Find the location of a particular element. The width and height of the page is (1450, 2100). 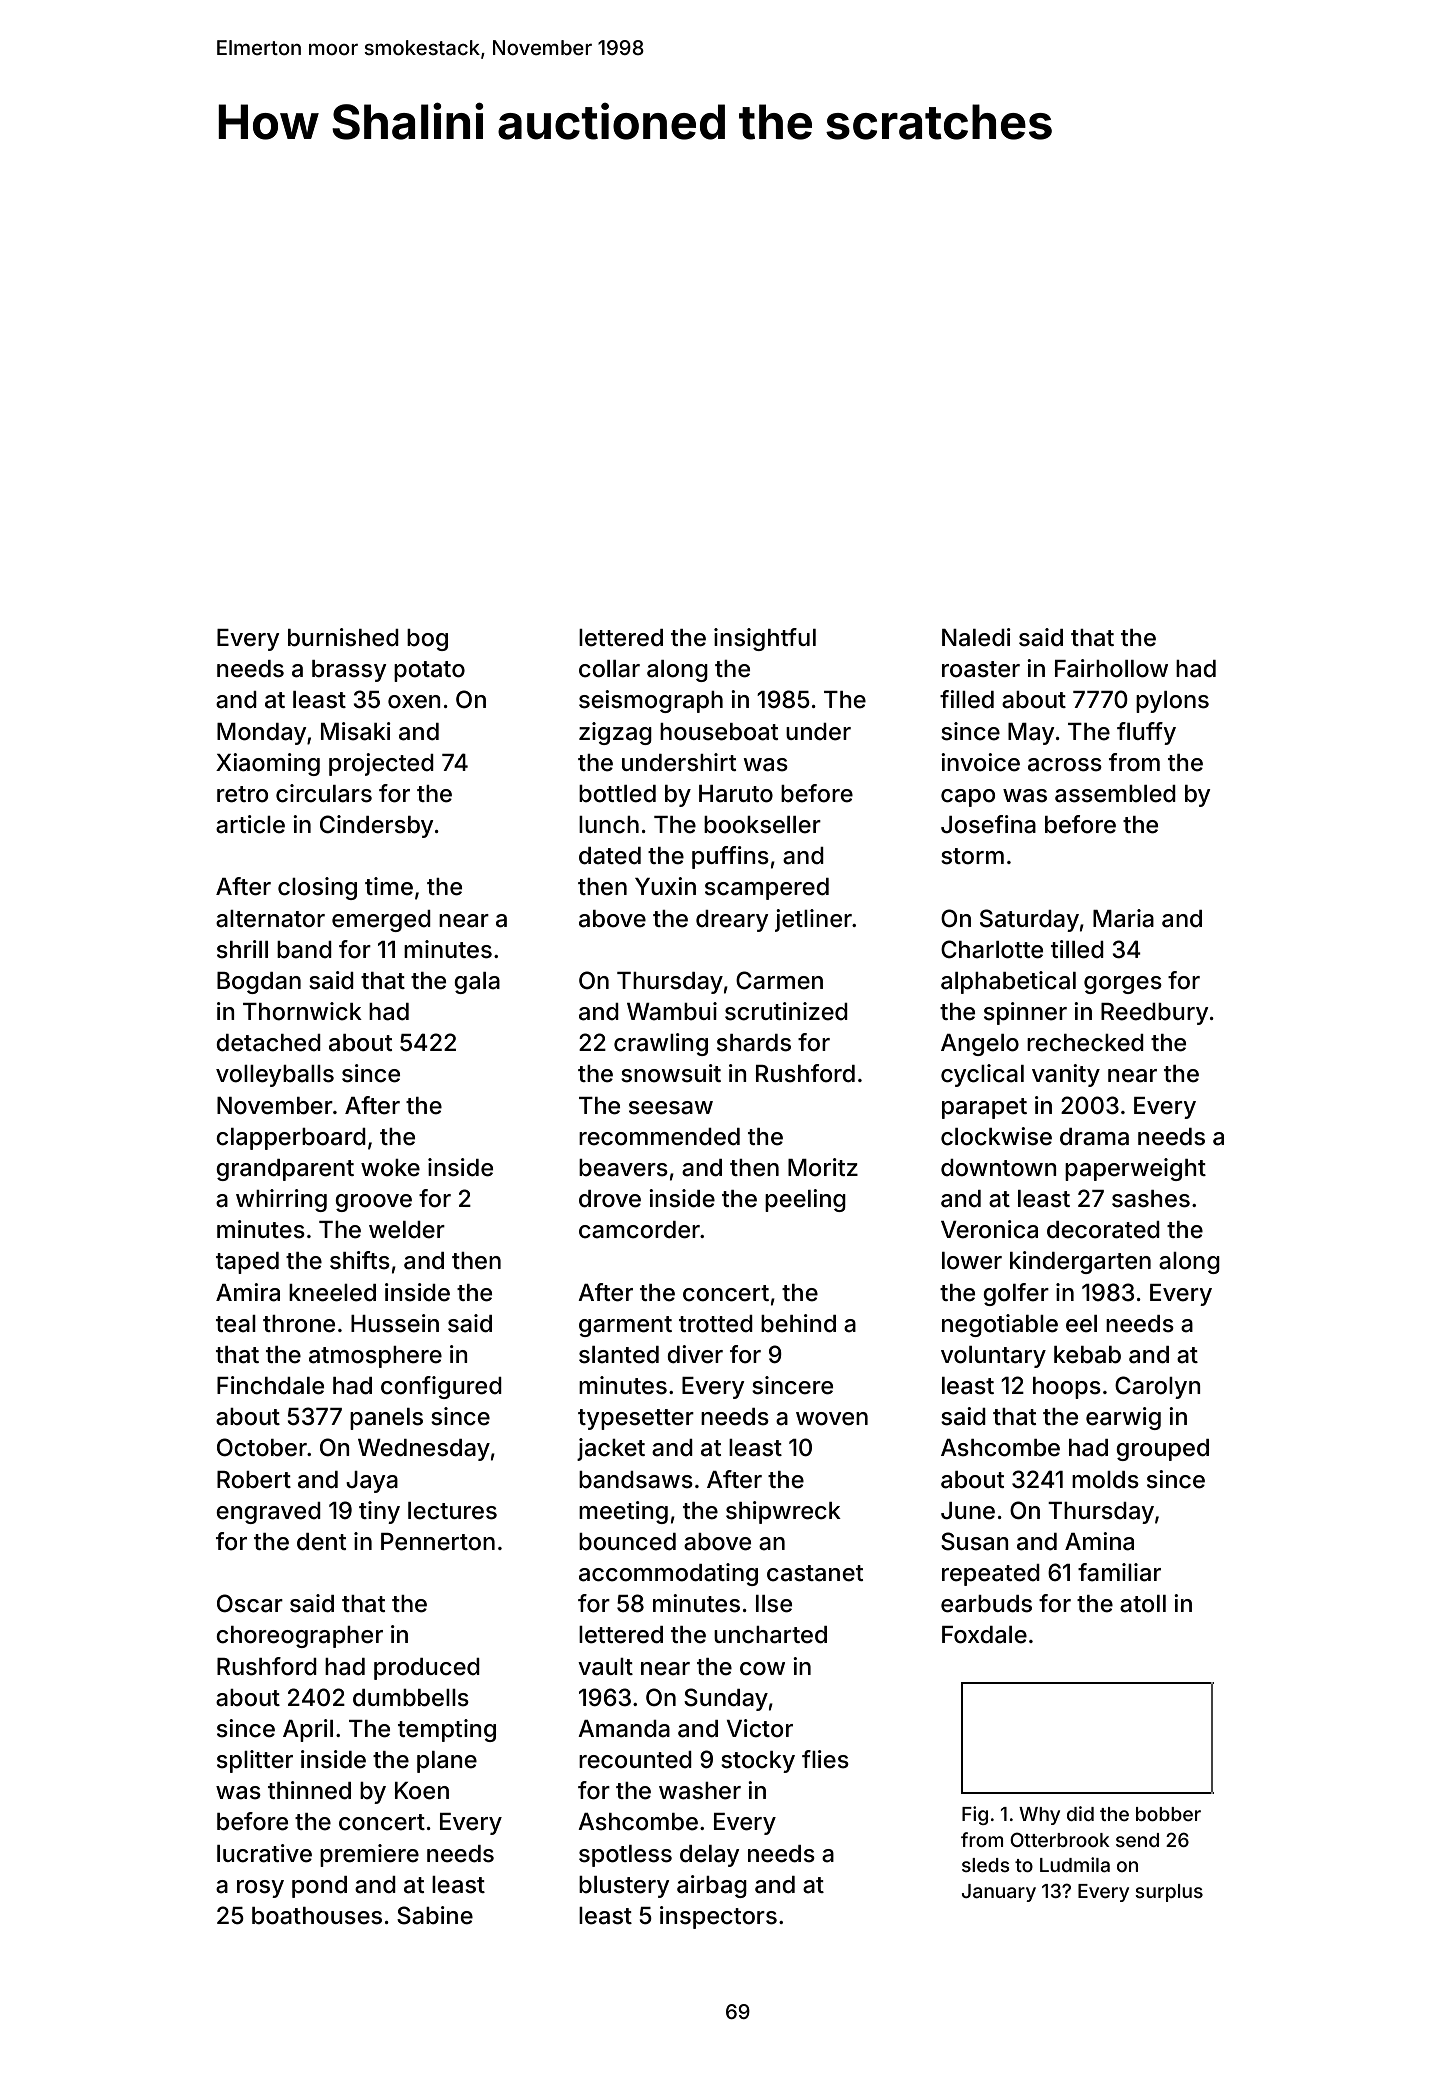

woven is located at coordinates (832, 1419).
